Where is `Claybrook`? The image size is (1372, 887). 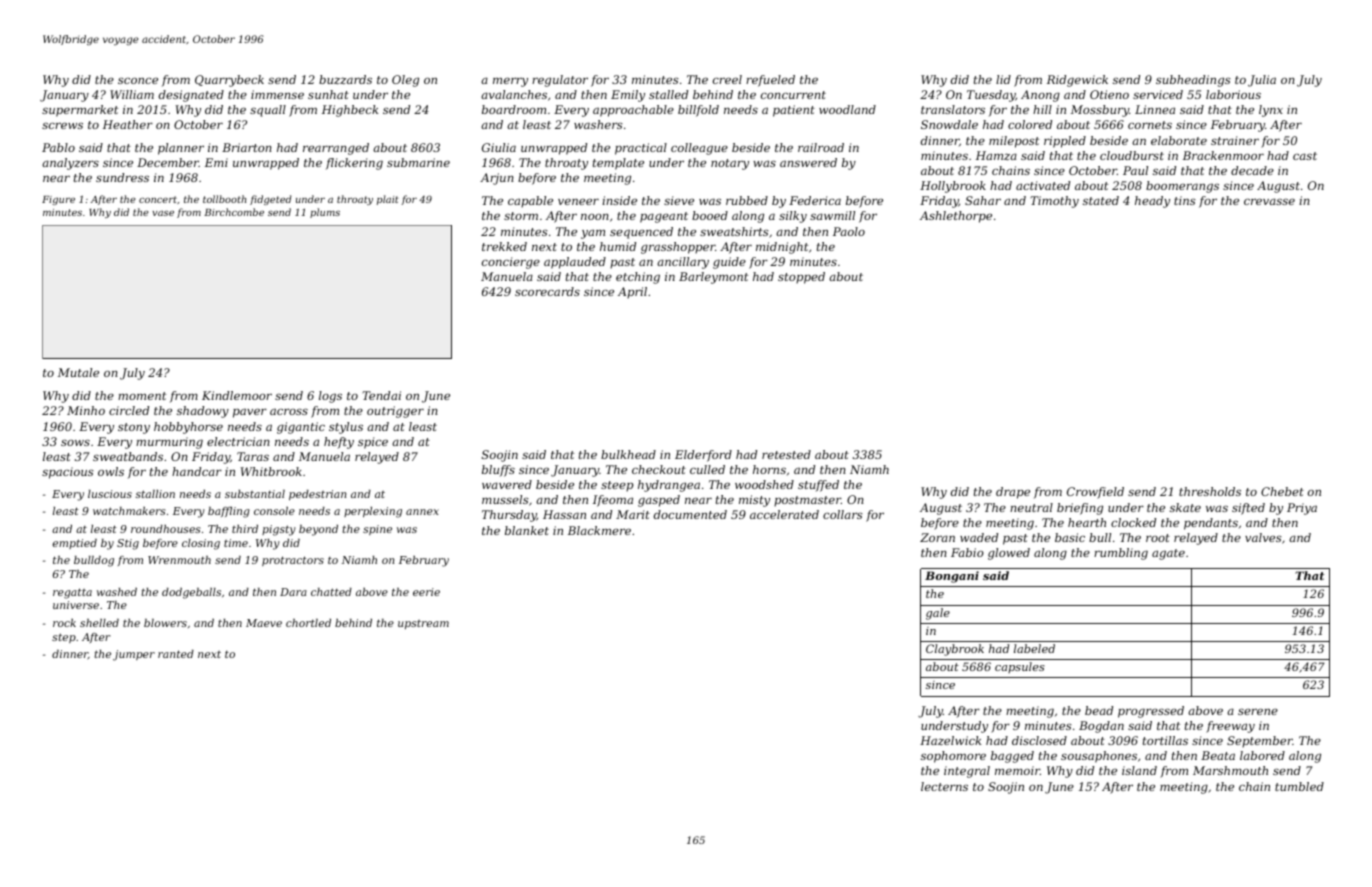
Claybrook is located at coordinates (955, 650).
